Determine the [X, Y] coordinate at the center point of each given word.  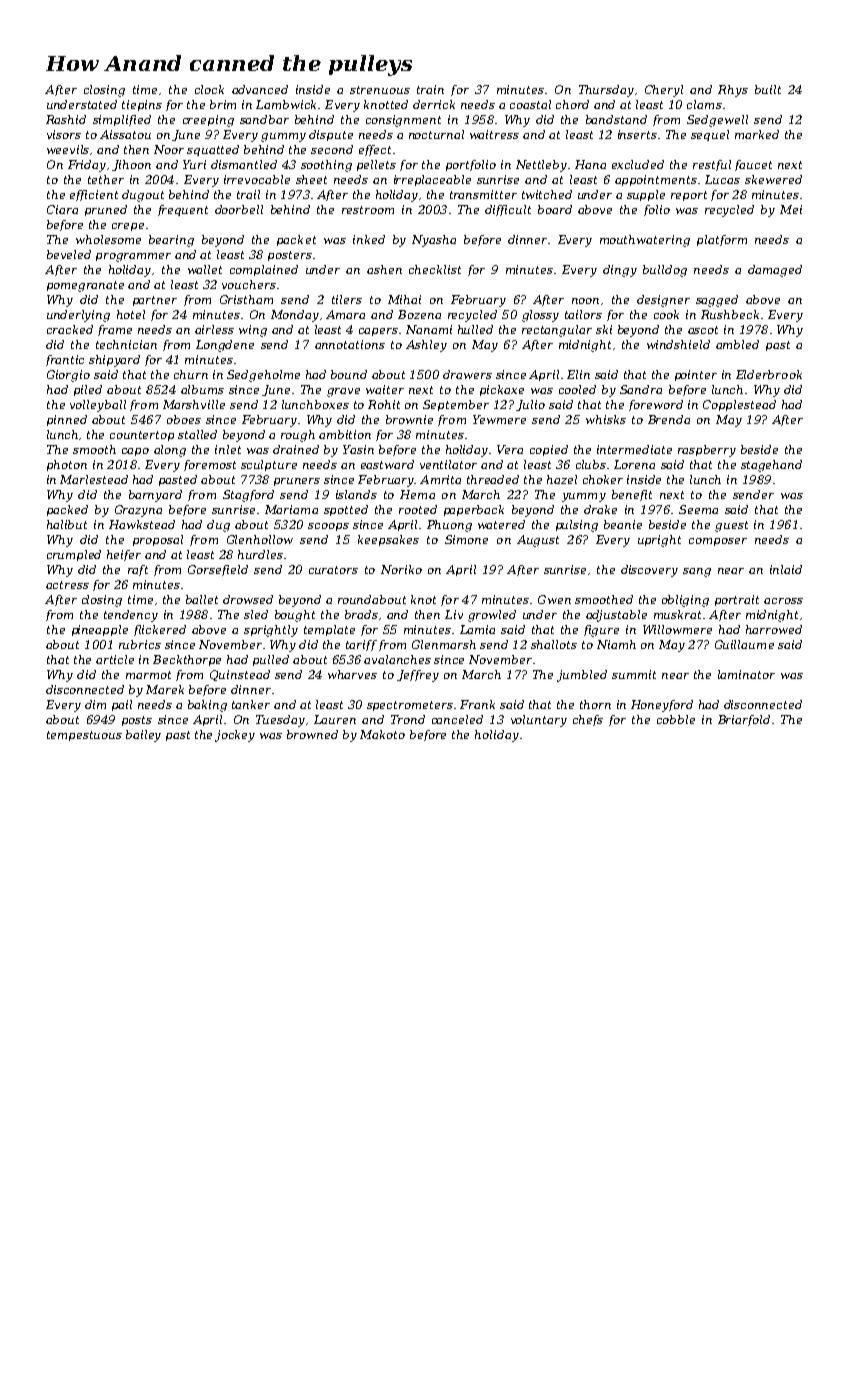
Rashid [66, 119]
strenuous [380, 90]
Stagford [248, 496]
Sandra [641, 389]
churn [191, 374]
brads [361, 614]
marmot [148, 675]
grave [343, 392]
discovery [649, 571]
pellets [376, 165]
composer [718, 542]
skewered [773, 179]
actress [67, 585]
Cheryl [664, 91]
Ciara [62, 209]
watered [501, 524]
